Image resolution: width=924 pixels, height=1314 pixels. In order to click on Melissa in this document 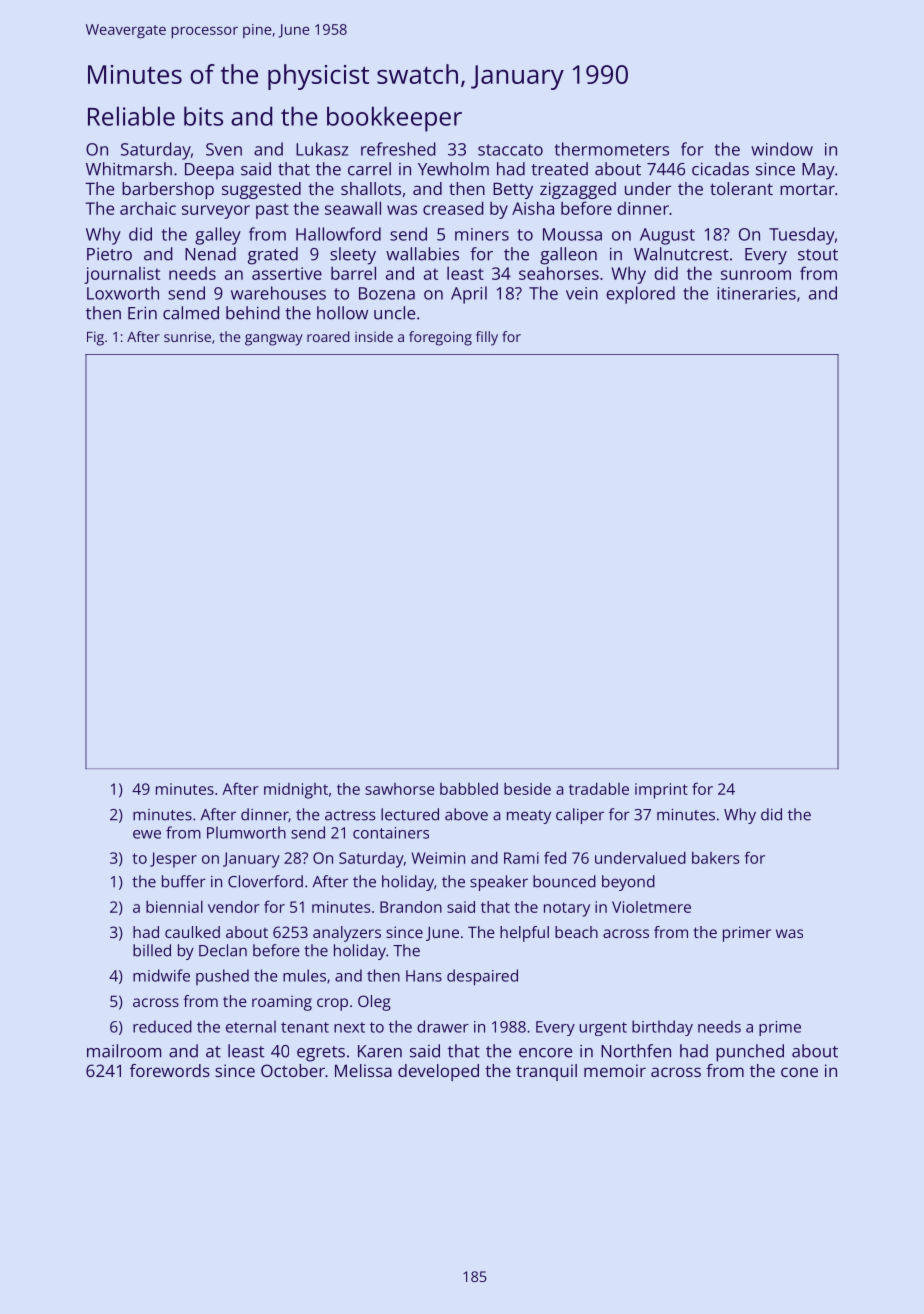, I will do `click(363, 1070)`.
